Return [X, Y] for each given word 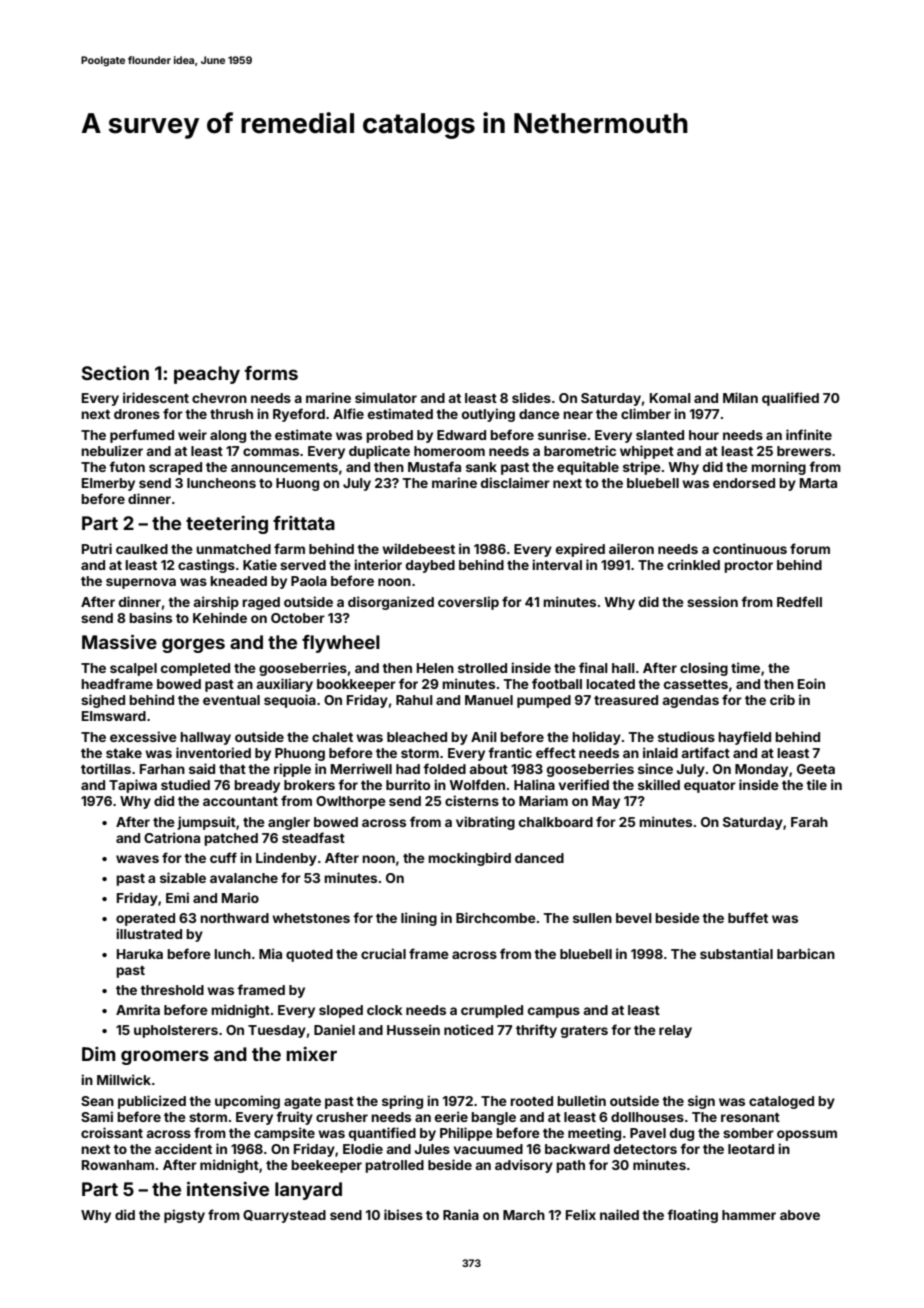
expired [580, 550]
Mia [270, 953]
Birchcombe [496, 917]
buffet [748, 917]
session [712, 601]
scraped [175, 468]
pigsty [184, 1216]
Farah [809, 822]
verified [584, 784]
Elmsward [114, 716]
